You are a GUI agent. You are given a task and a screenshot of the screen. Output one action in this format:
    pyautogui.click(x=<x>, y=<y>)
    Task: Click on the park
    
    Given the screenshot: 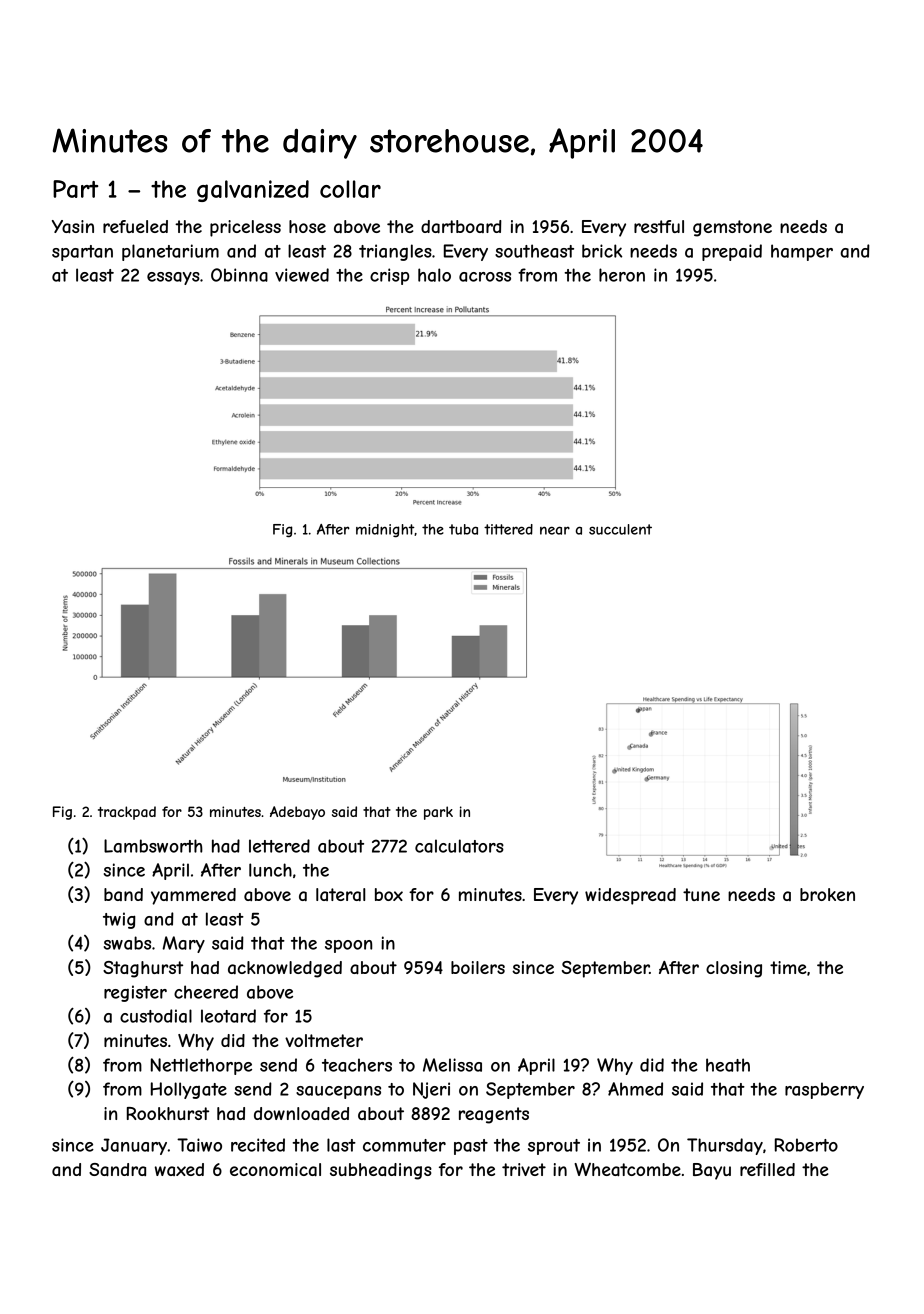 What is the action you would take?
    pyautogui.click(x=438, y=813)
